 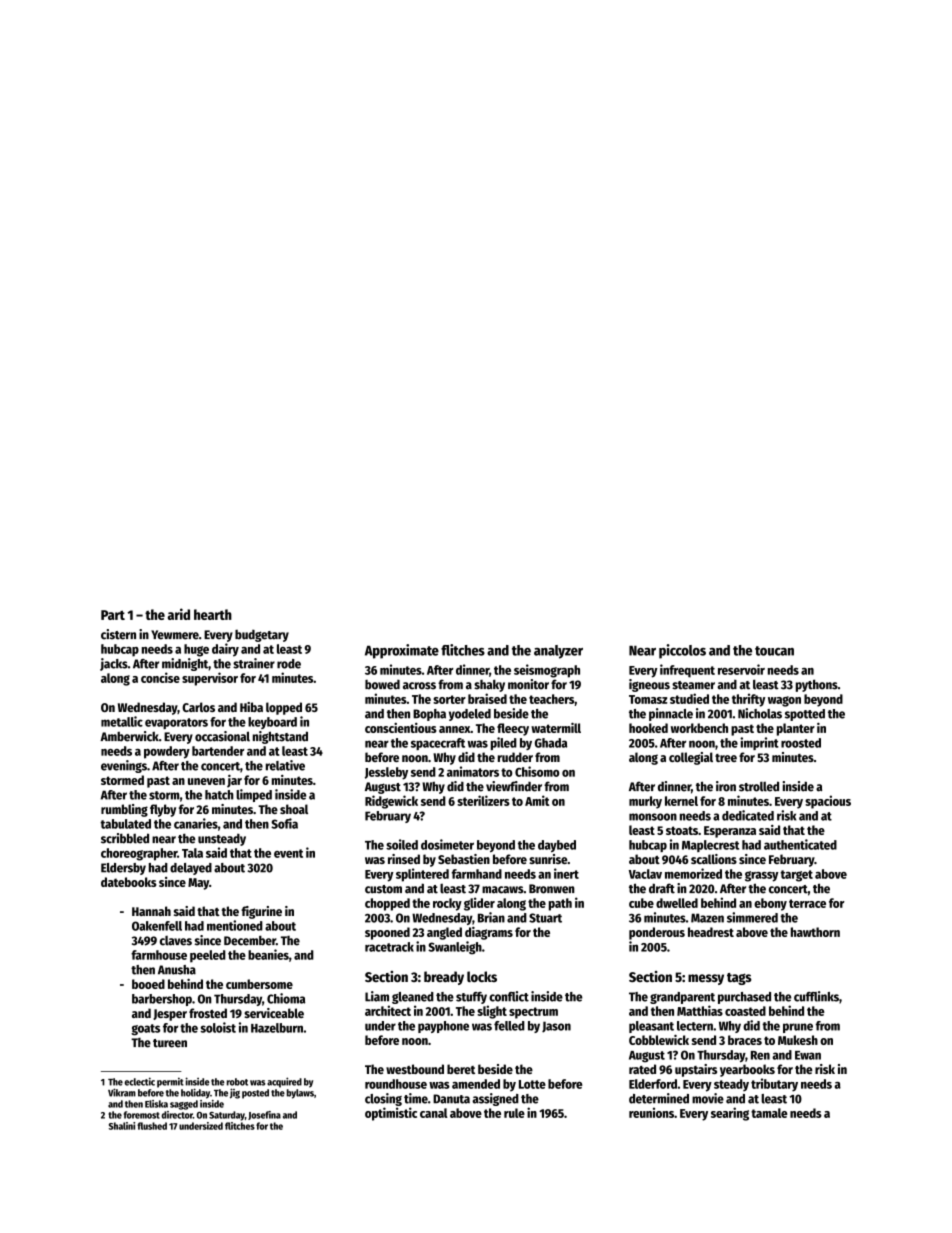 What do you see at coordinates (264, 1115) in the image?
I see `Josefina` at bounding box center [264, 1115].
